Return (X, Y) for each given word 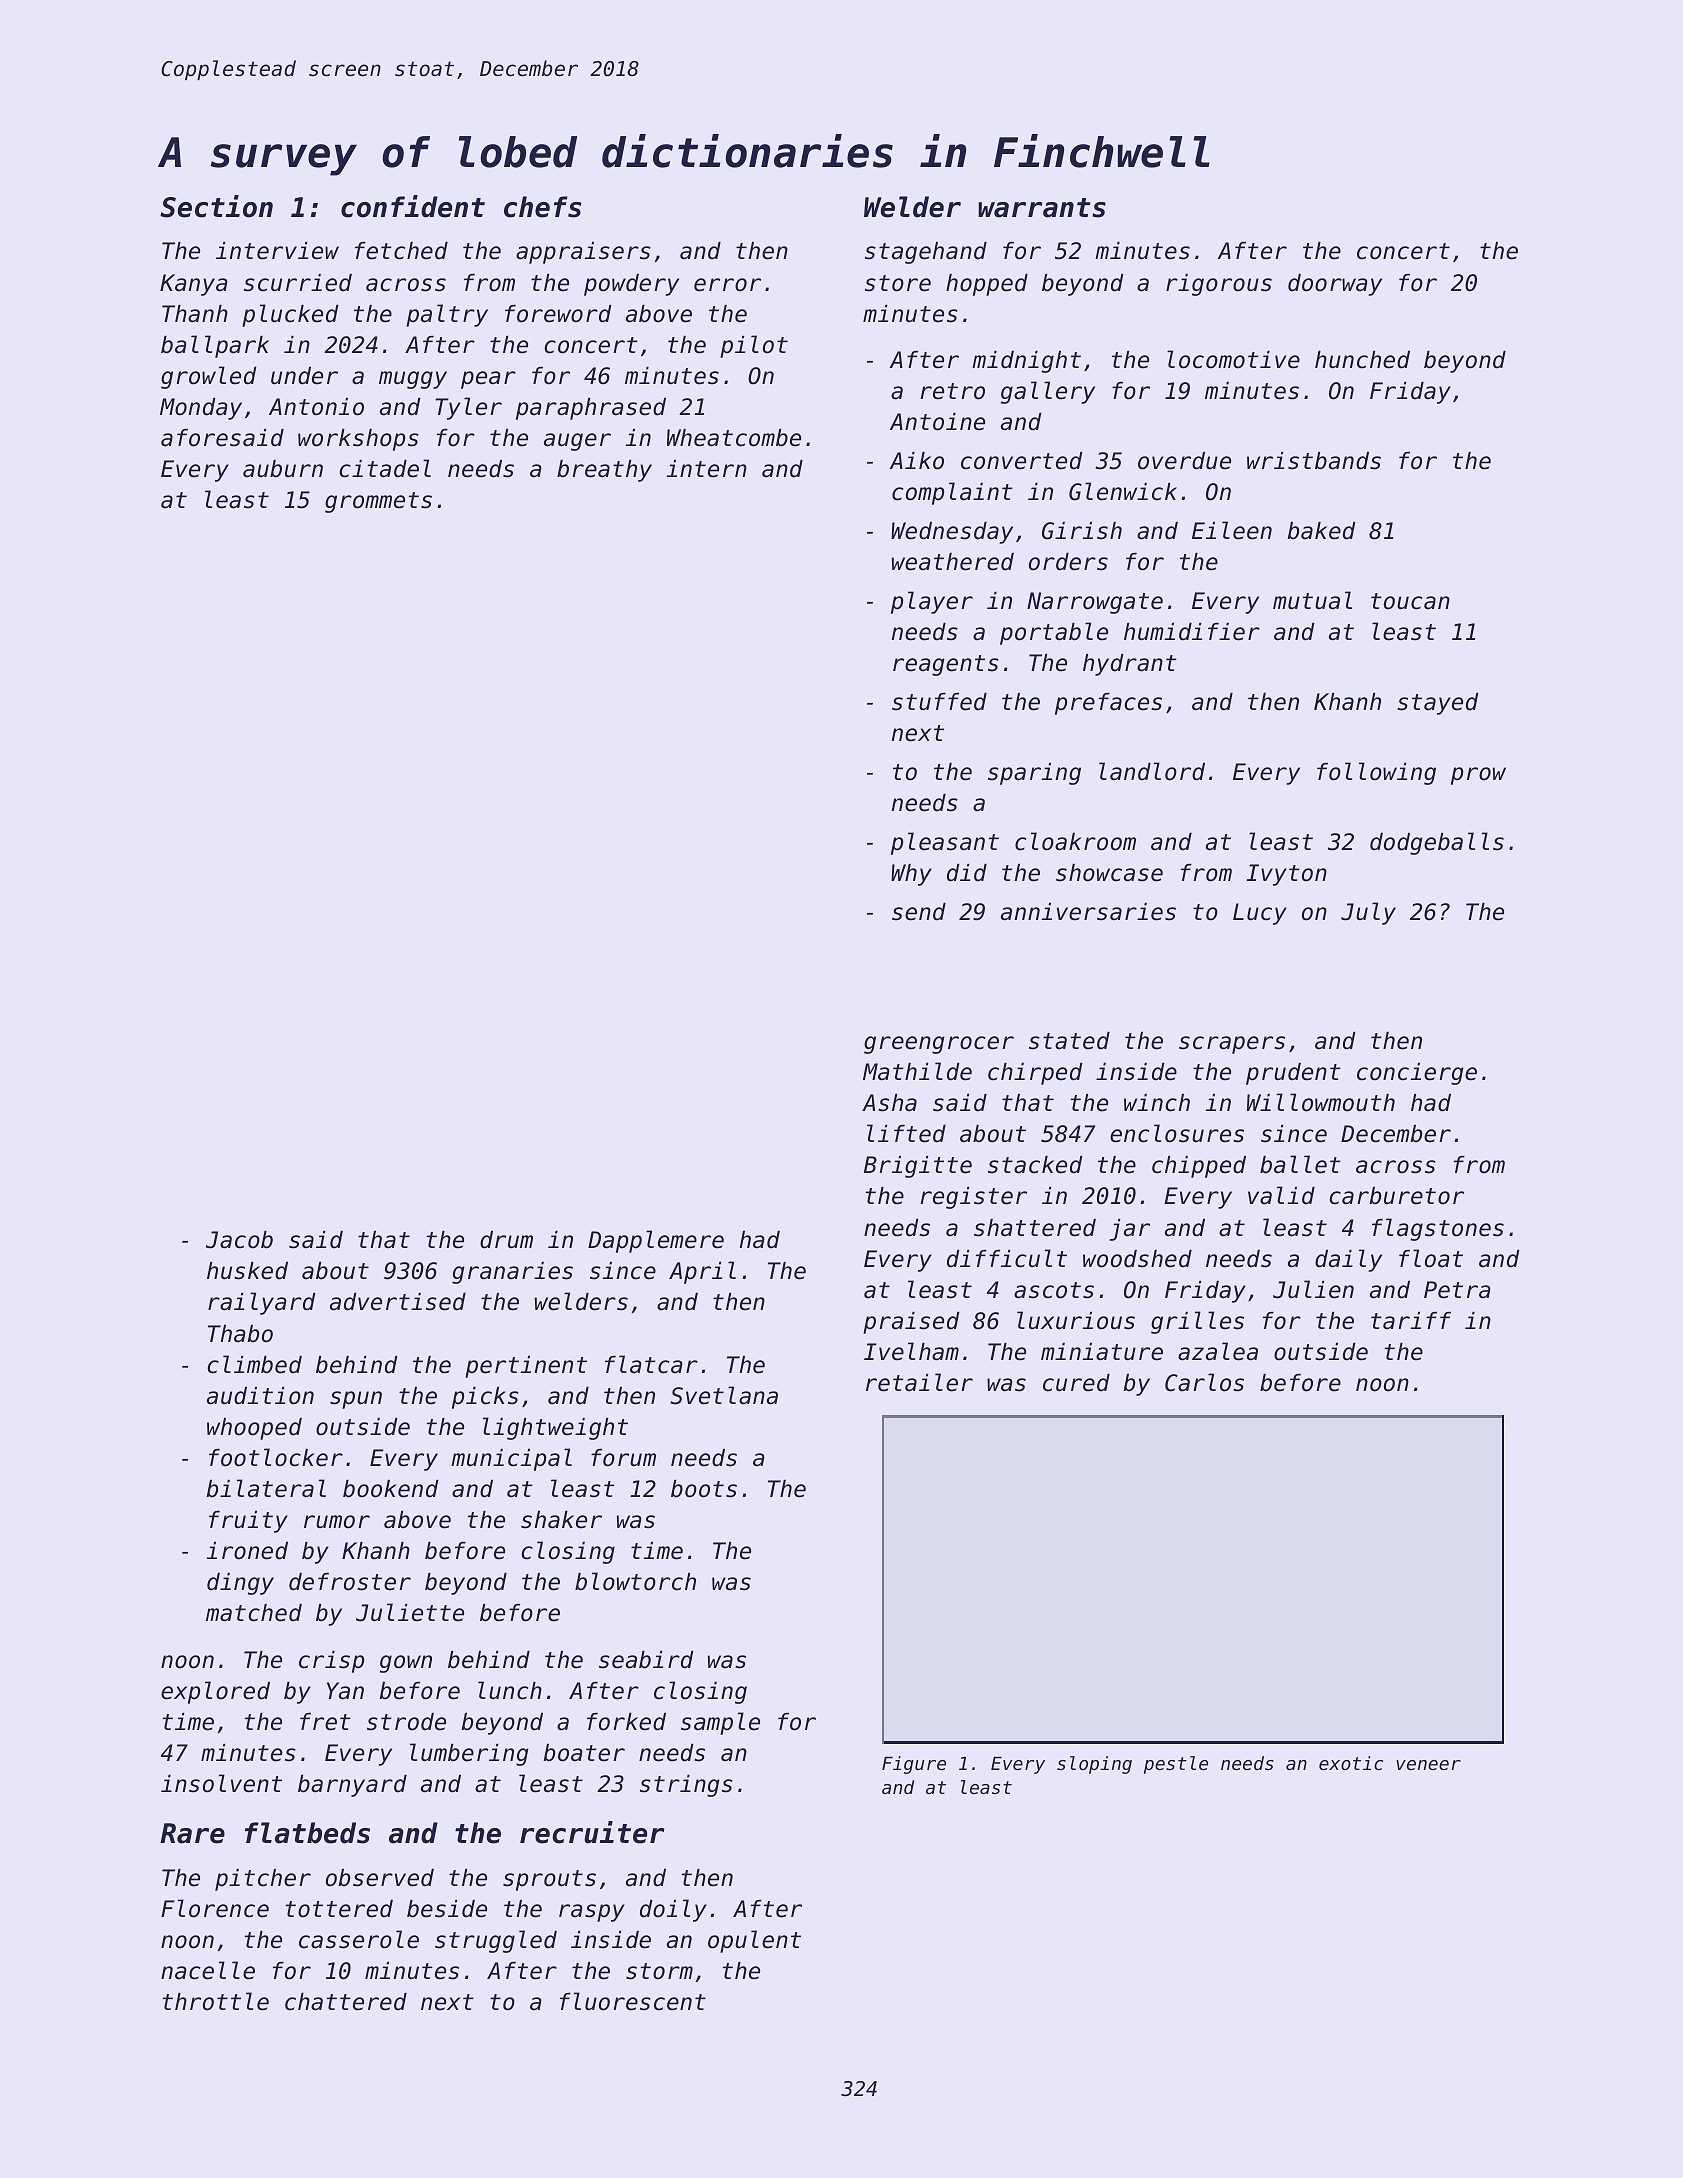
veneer (1428, 1765)
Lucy (1260, 914)
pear (488, 380)
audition (260, 1396)
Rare (192, 1833)
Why (911, 875)
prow (1478, 776)
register (973, 1198)
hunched (1362, 360)
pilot (754, 346)
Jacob (239, 1240)
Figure (914, 1765)
